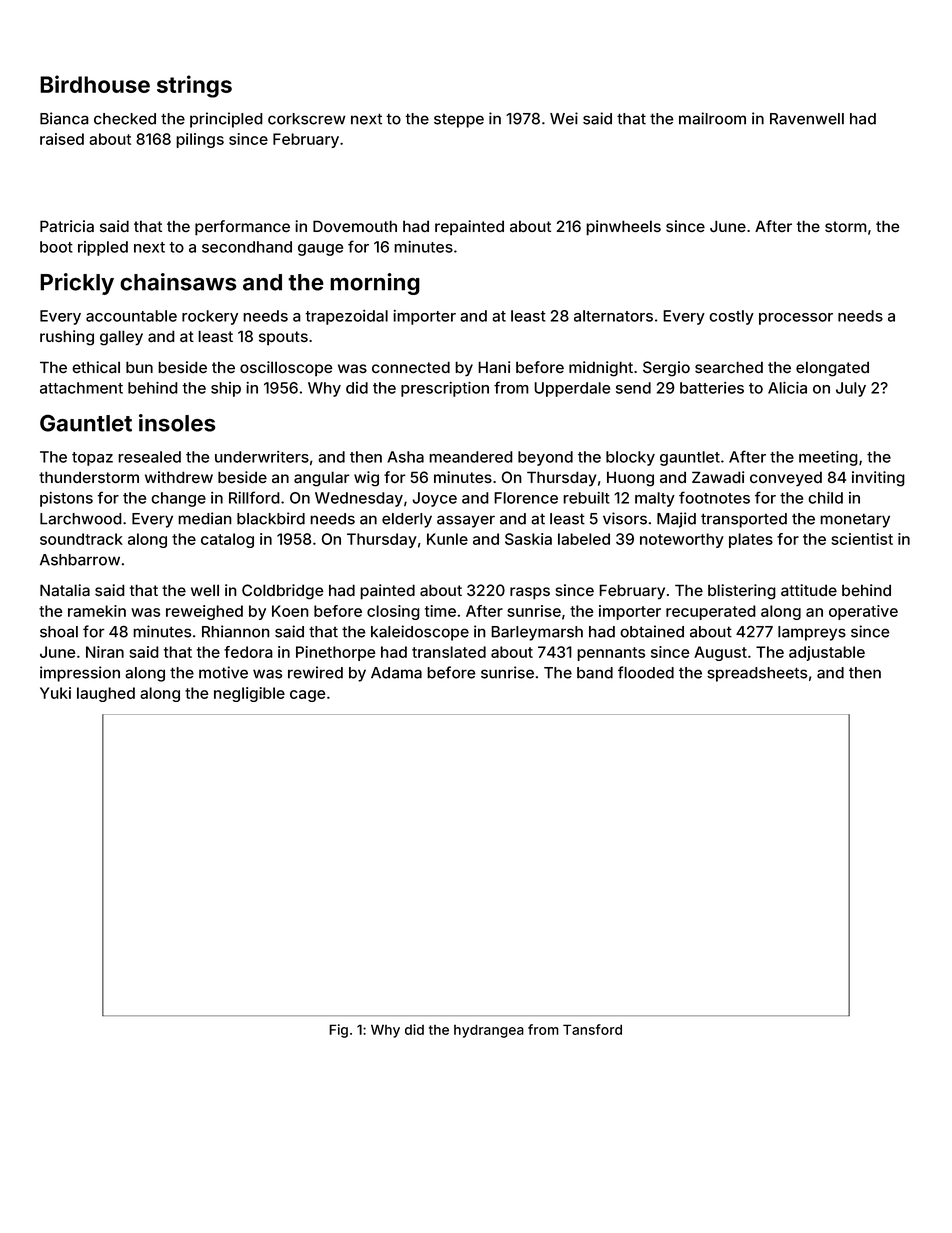 Image resolution: width=952 pixels, height=1233 pixels. I want to click on ship, so click(226, 389).
